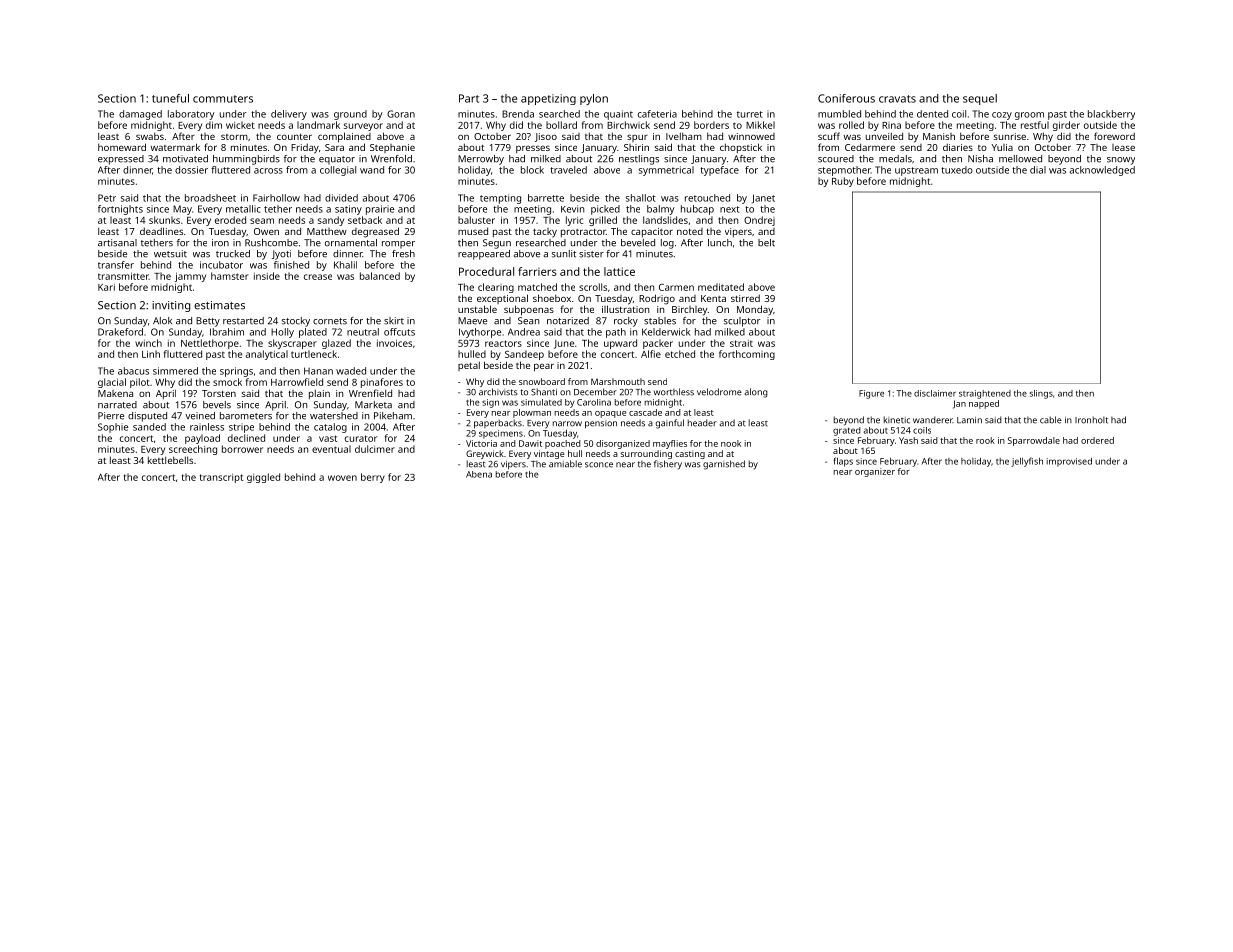  I want to click on transcript, so click(221, 478).
